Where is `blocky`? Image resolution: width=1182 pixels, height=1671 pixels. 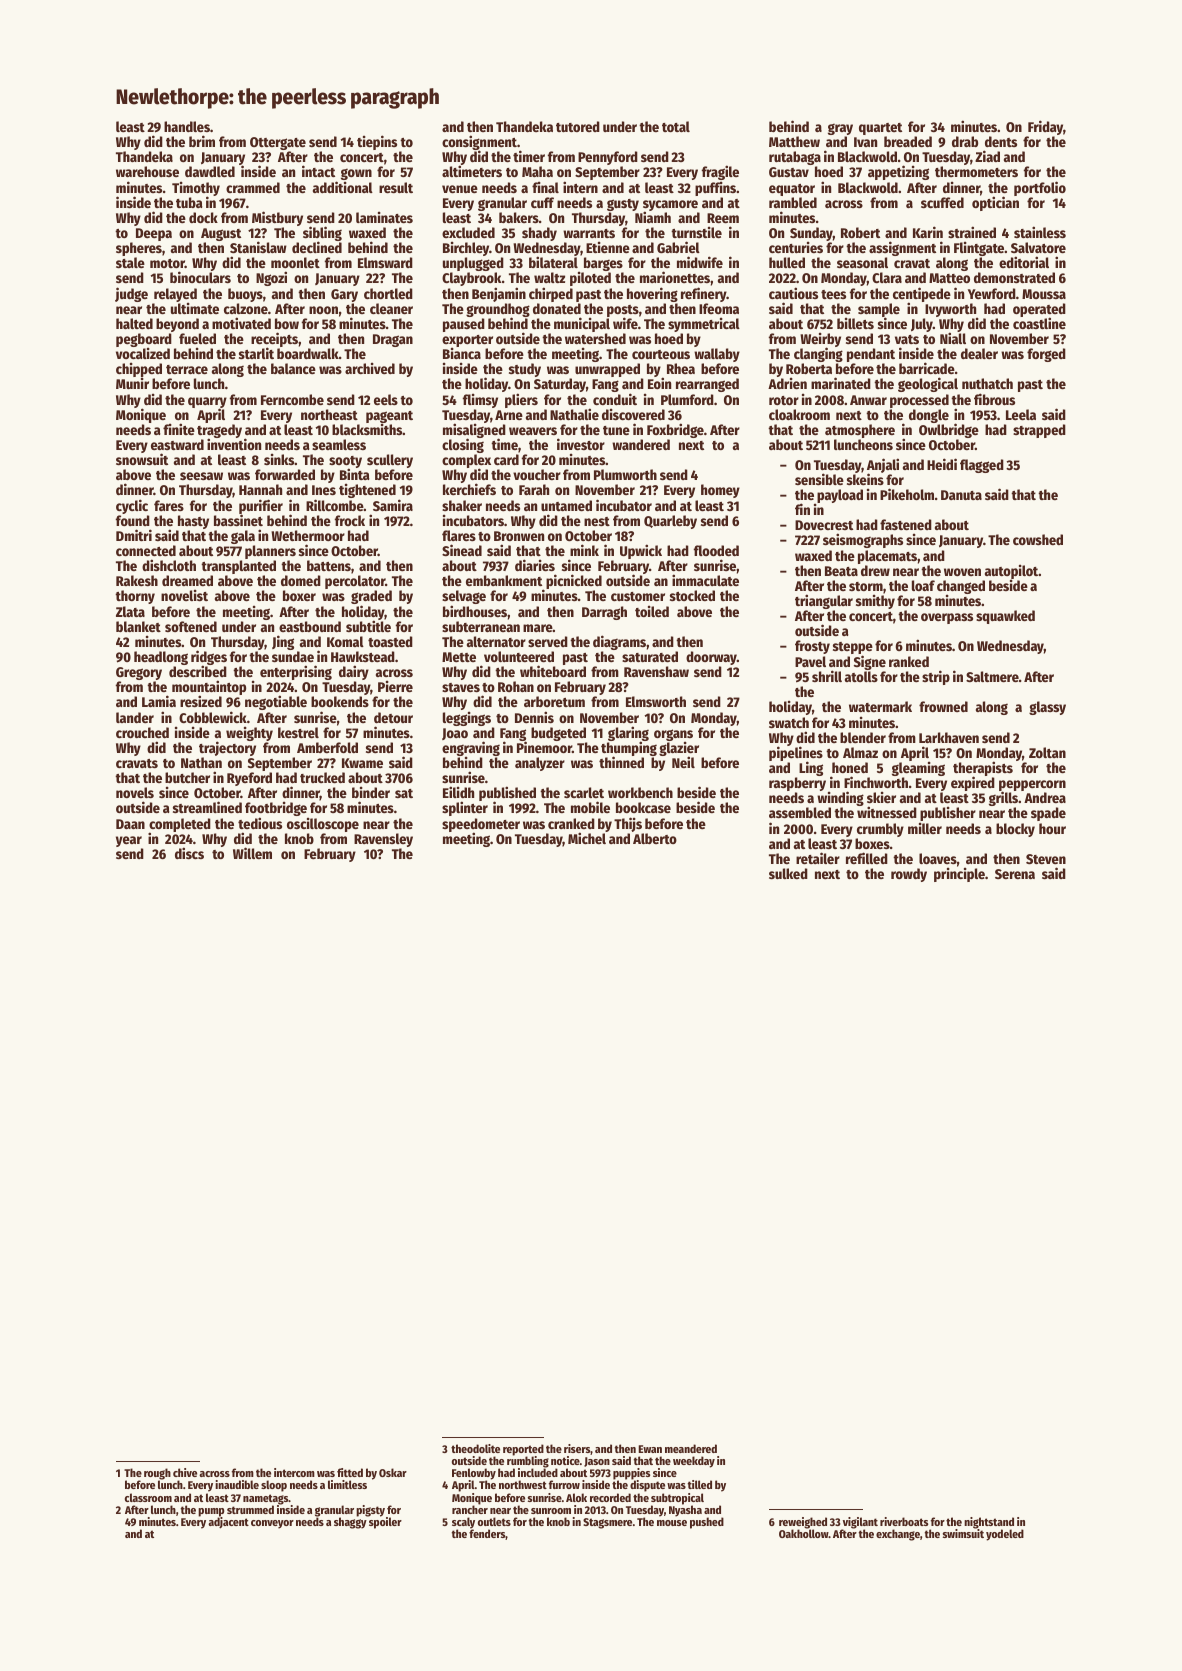
blocky is located at coordinates (1015, 830).
